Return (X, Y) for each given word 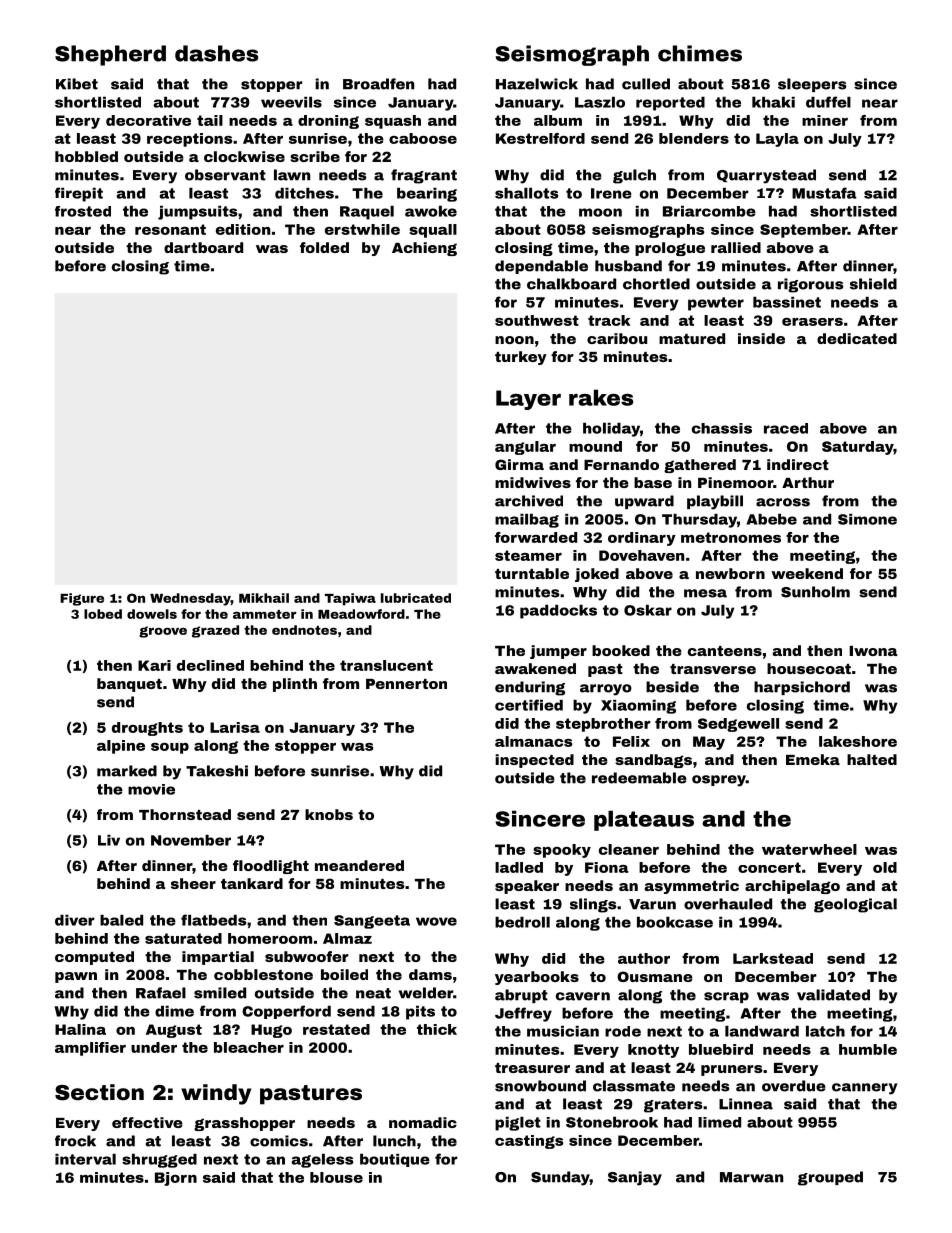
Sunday (560, 1178)
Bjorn (176, 1179)
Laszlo (600, 102)
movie (151, 789)
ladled (519, 867)
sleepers (812, 85)
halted (872, 759)
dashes (216, 53)
